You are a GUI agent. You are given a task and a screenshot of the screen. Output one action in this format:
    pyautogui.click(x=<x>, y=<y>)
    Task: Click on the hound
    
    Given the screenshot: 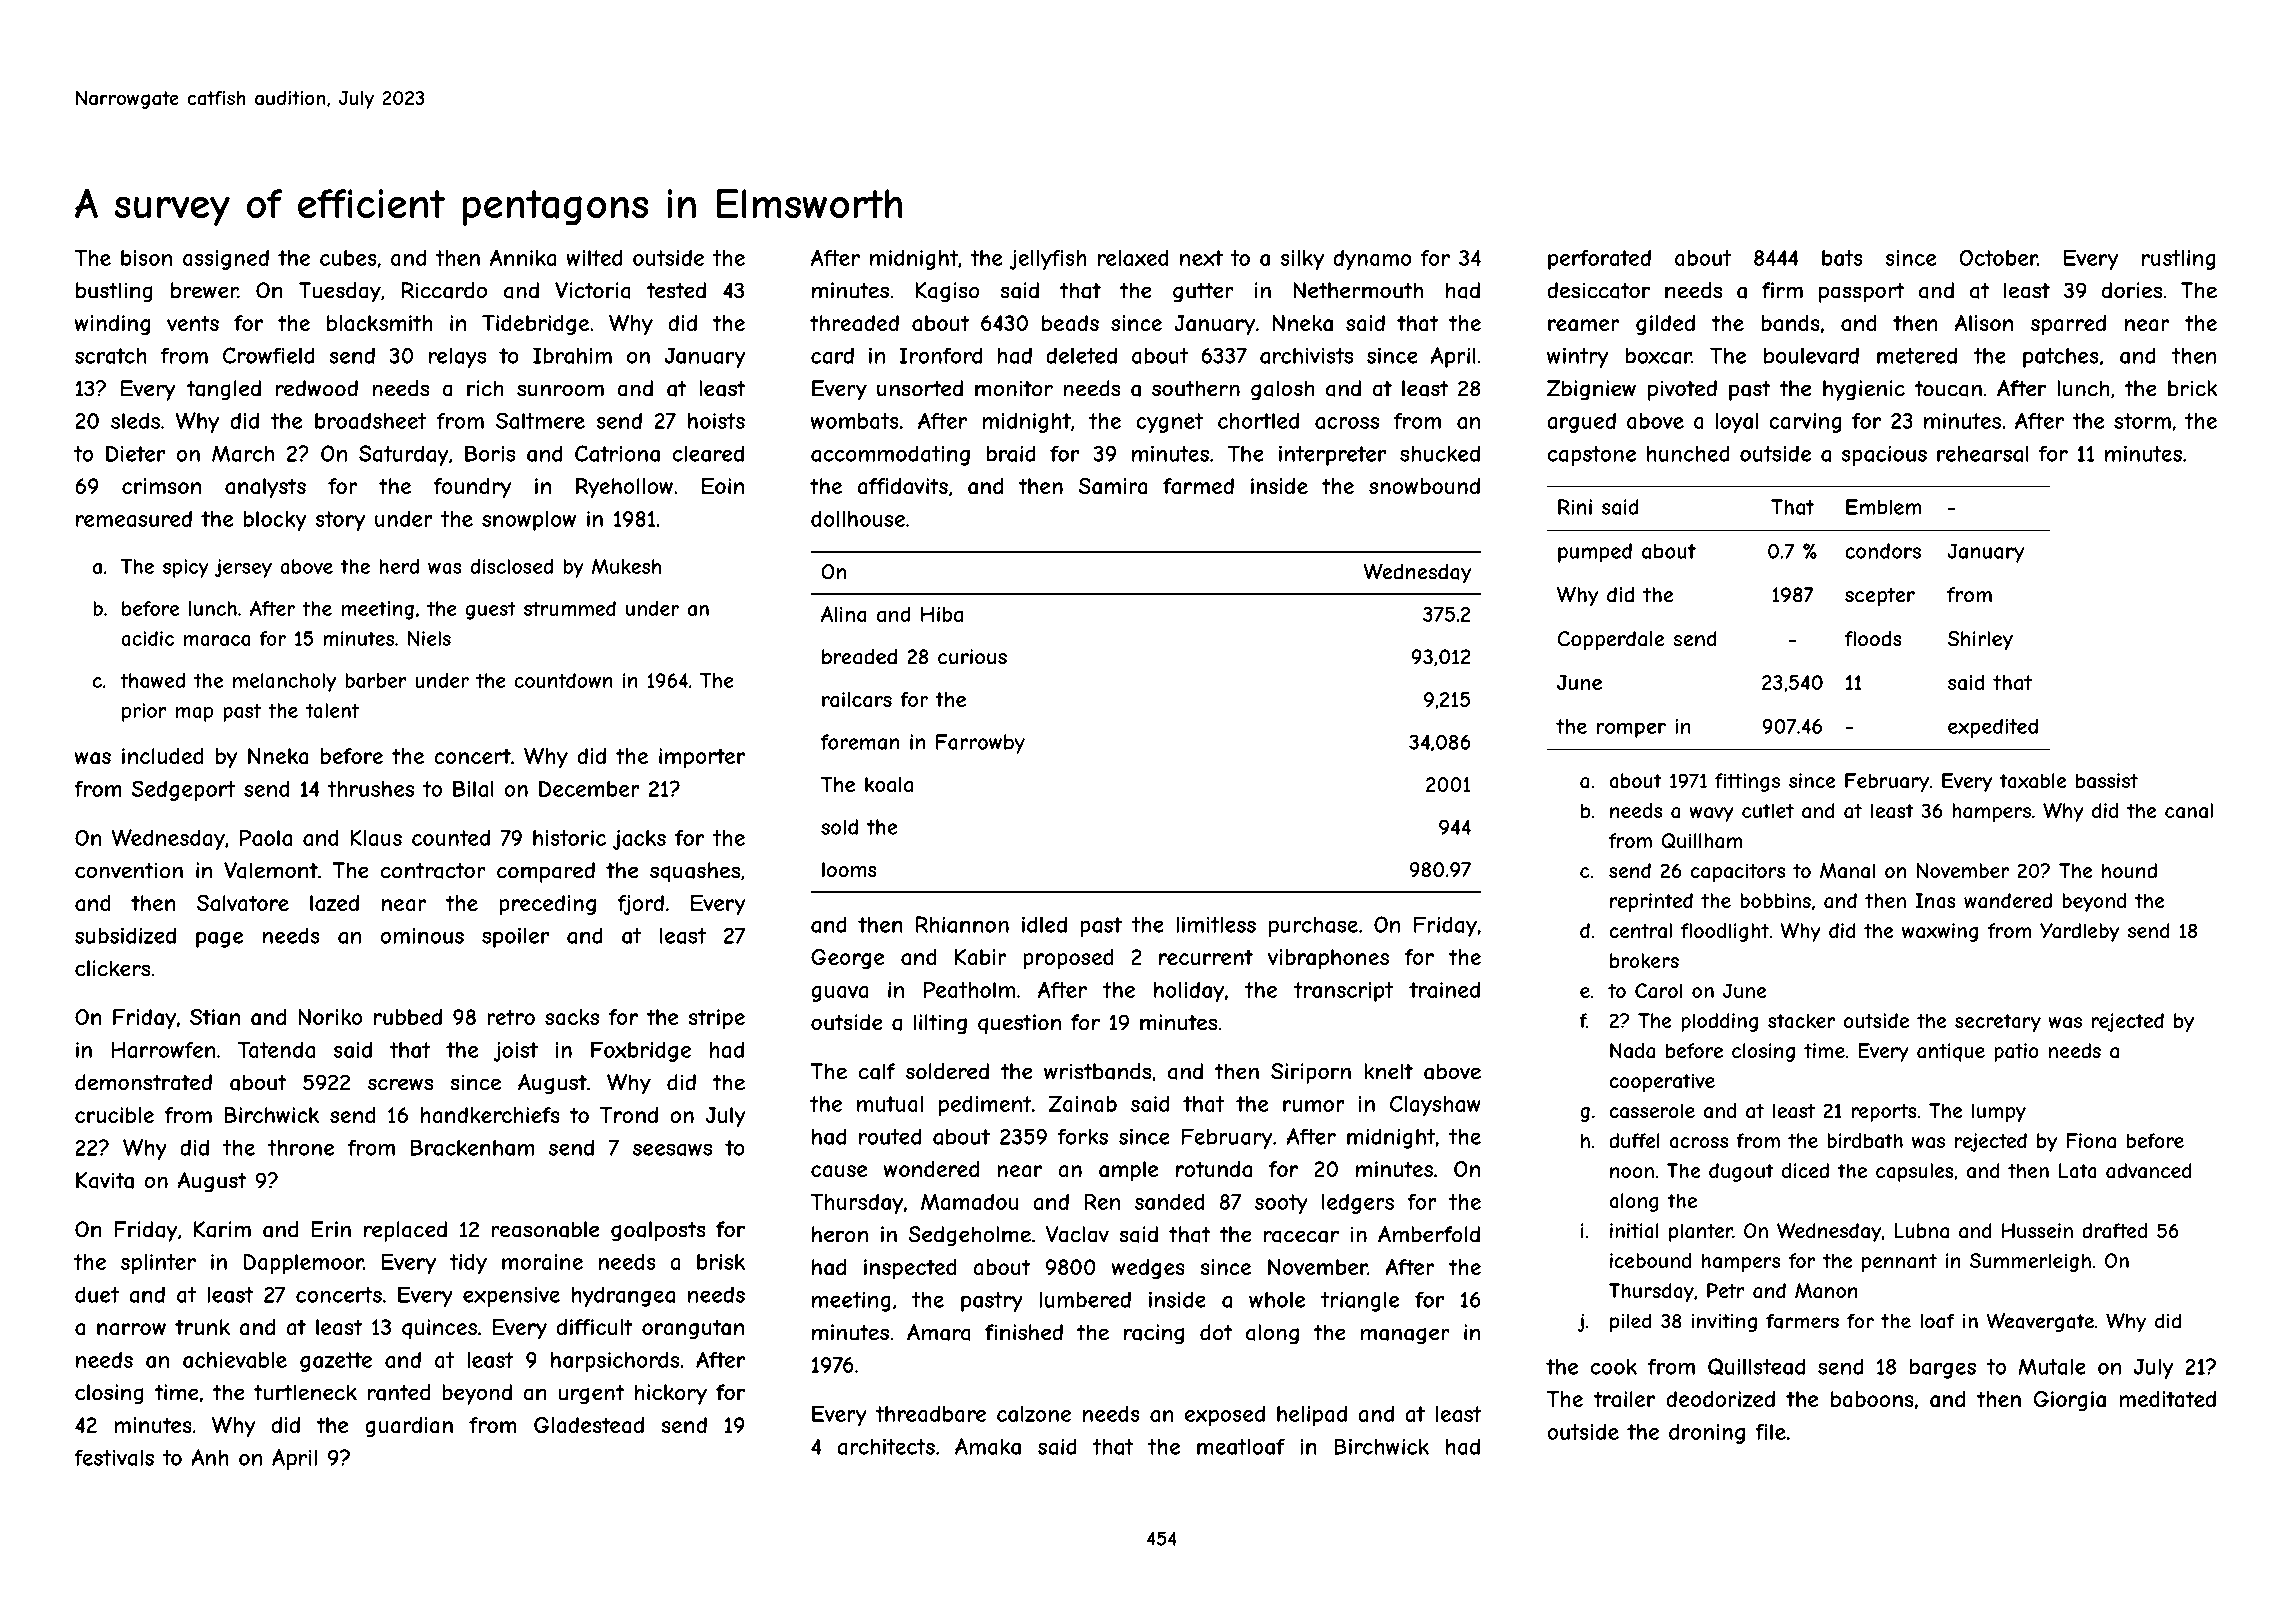 What is the action you would take?
    pyautogui.click(x=2129, y=870)
